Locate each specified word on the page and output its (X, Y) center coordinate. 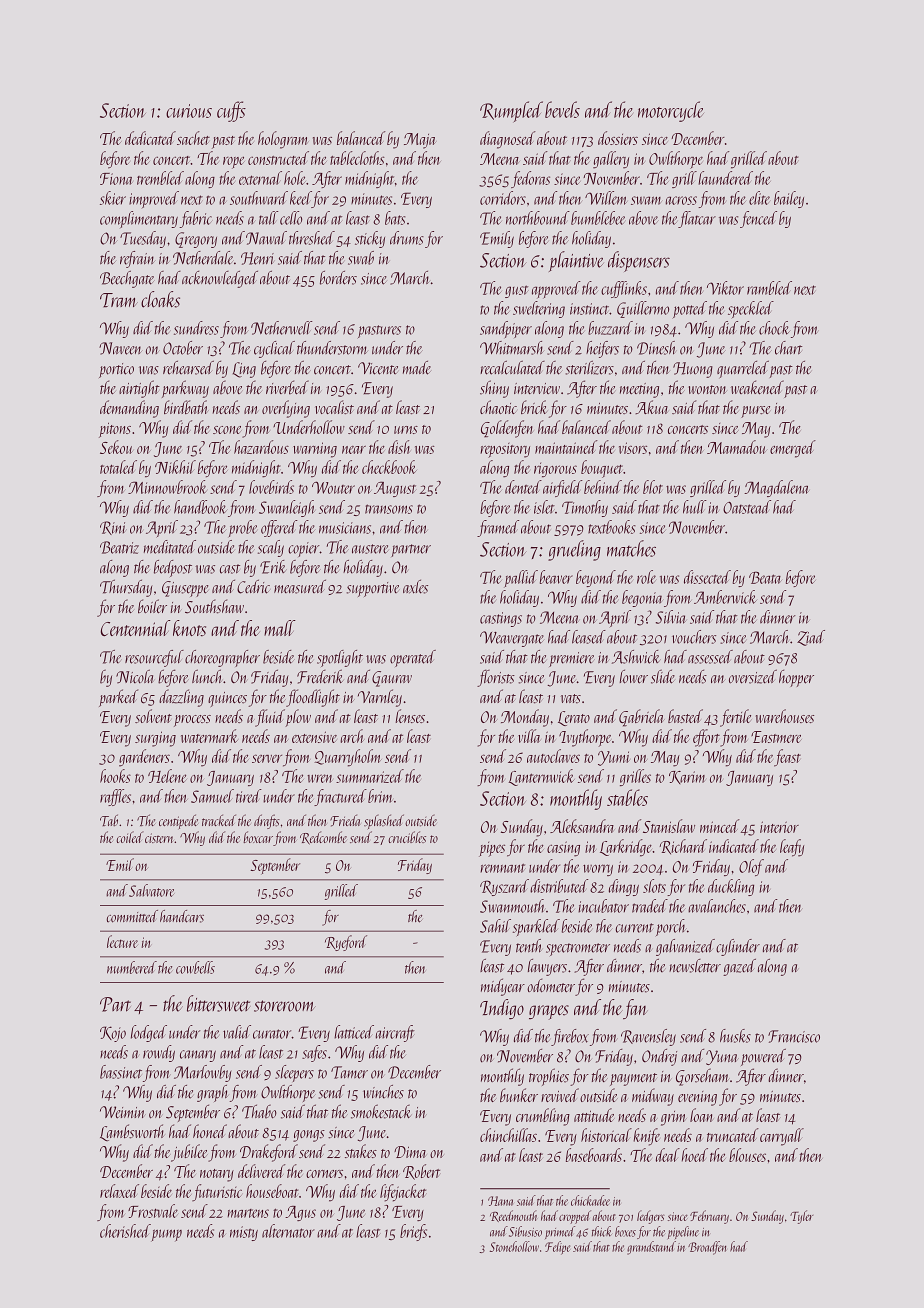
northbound (538, 218)
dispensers (639, 261)
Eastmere (776, 737)
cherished (125, 1231)
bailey (789, 199)
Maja (420, 141)
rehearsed (188, 368)
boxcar (258, 837)
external (260, 178)
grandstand (651, 1248)
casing (563, 849)
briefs (413, 1232)
